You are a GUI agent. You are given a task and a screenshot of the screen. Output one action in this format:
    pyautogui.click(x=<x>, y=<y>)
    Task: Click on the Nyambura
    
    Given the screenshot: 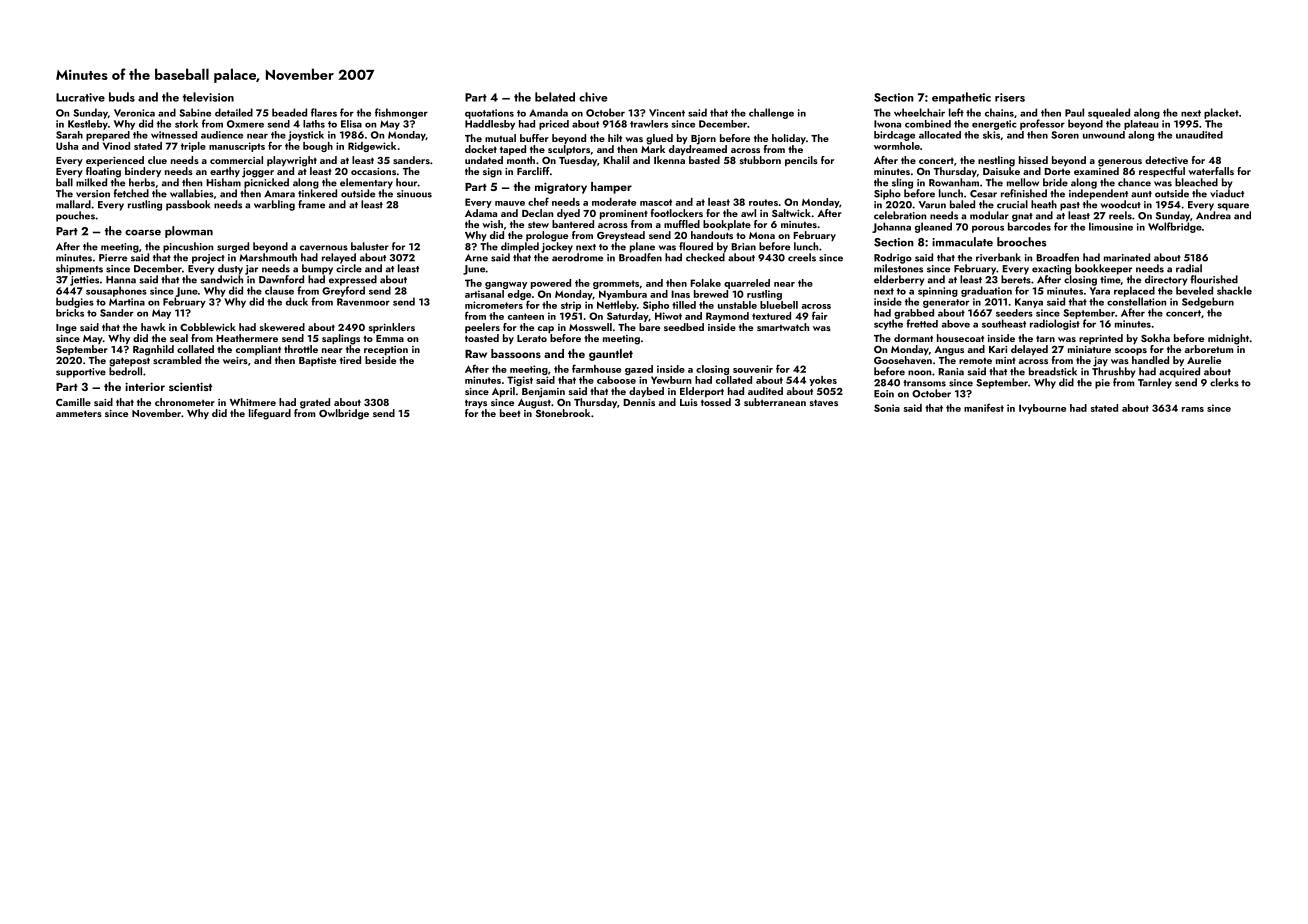 What is the action you would take?
    pyautogui.click(x=623, y=295)
